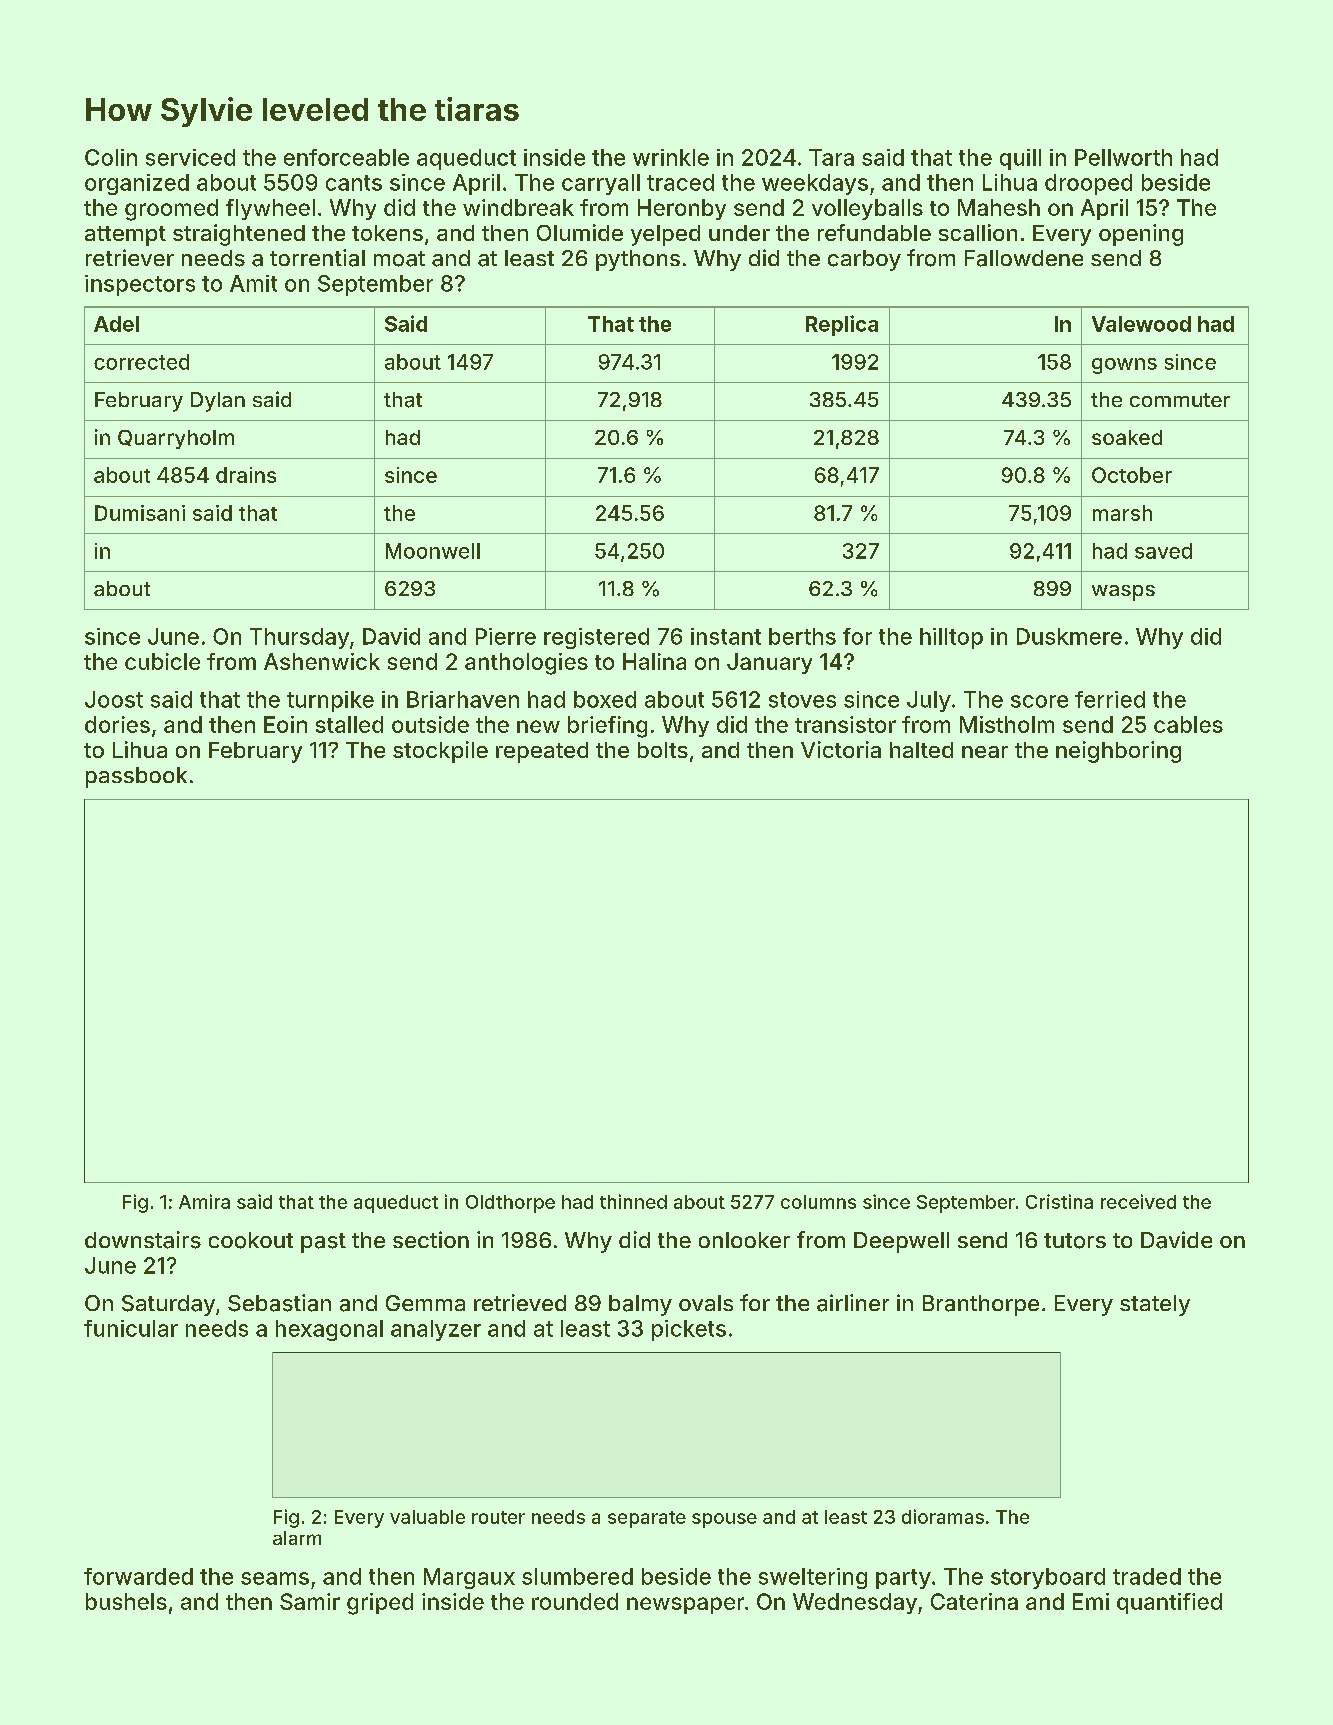 The image size is (1333, 1725). What do you see at coordinates (111, 157) in the screenshot?
I see `Colin` at bounding box center [111, 157].
